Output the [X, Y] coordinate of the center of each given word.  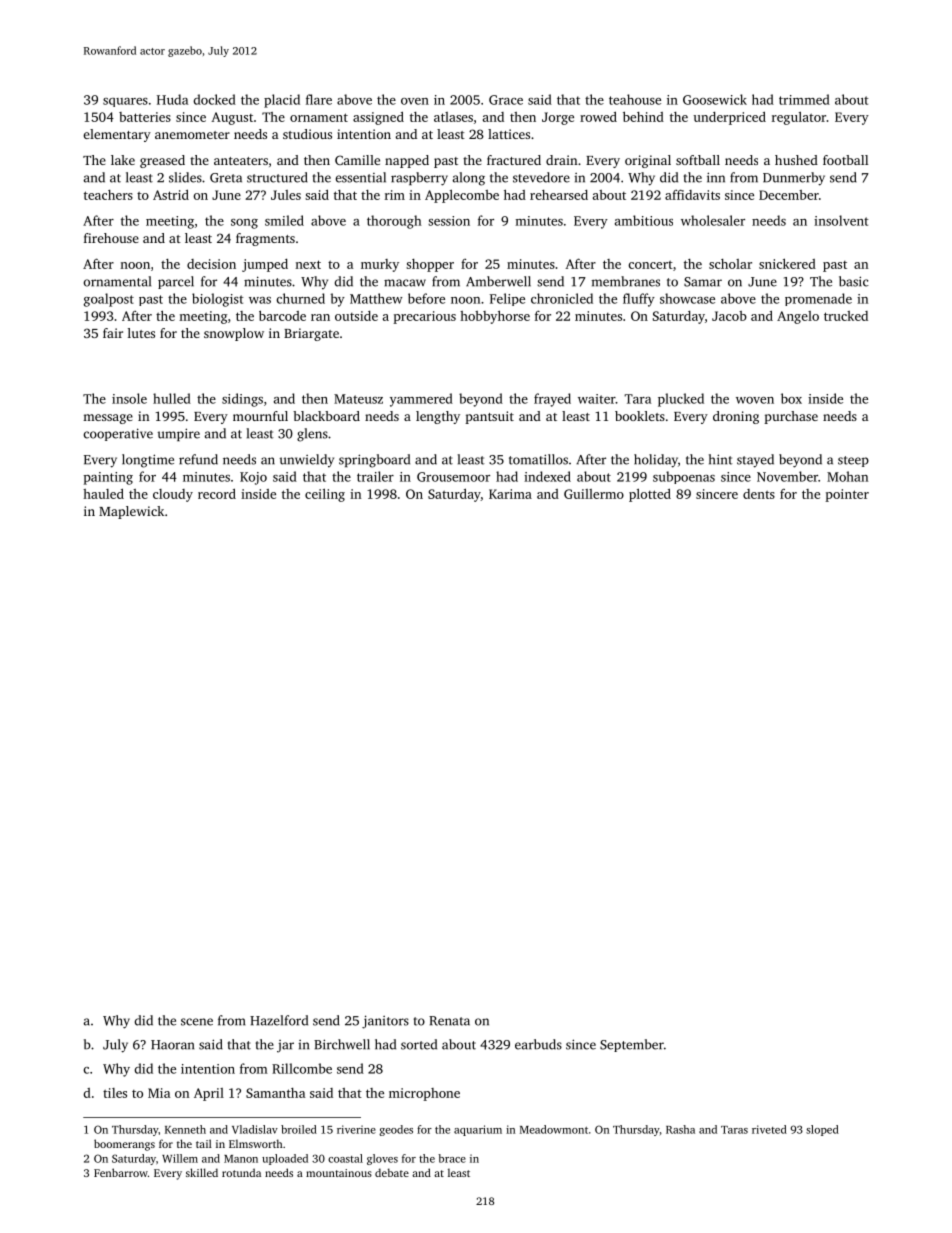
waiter [597, 399]
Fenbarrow [121, 1172]
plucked [681, 400]
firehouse [111, 238]
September [632, 1045]
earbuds [538, 1044]
